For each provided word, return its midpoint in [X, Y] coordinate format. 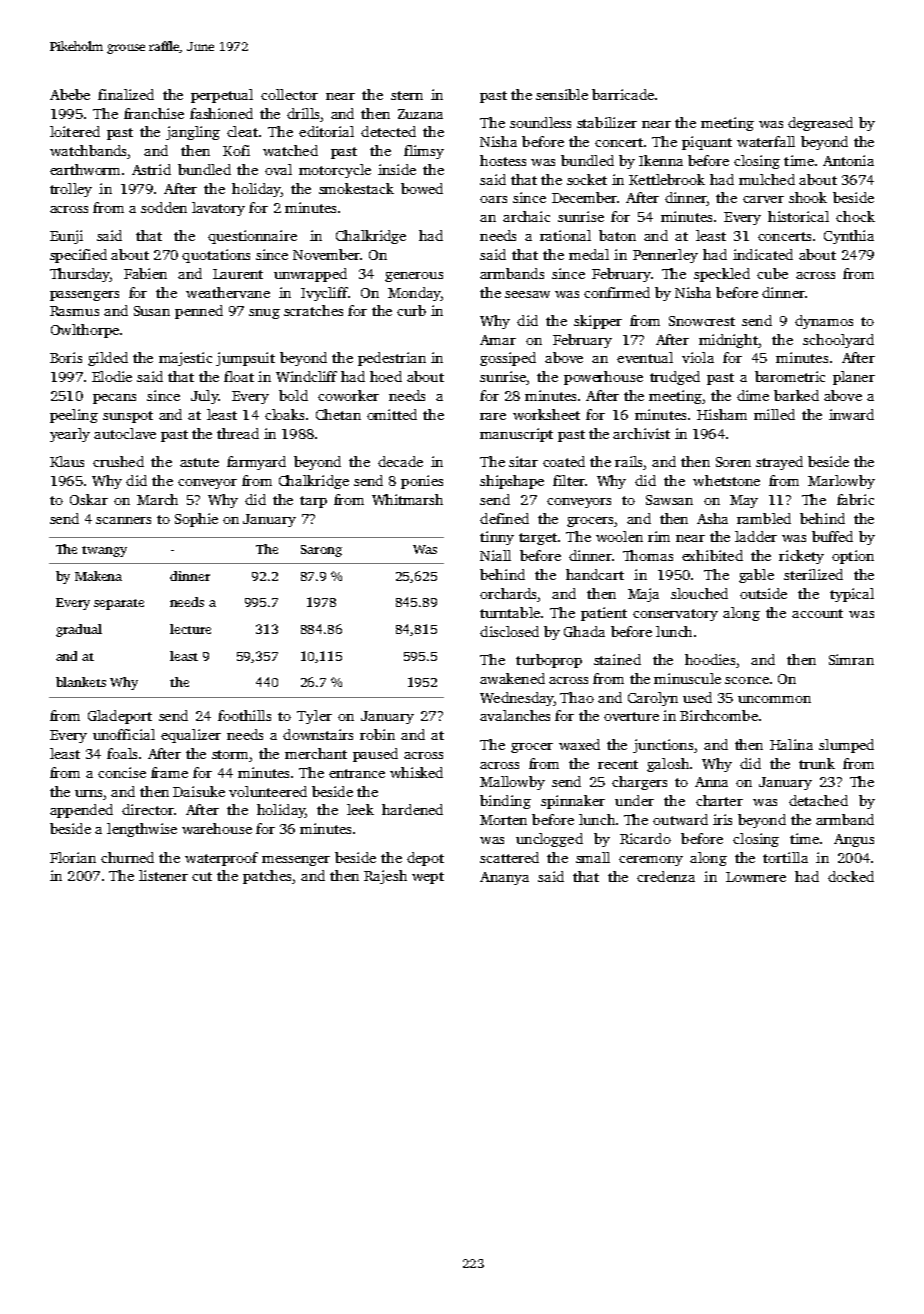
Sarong [321, 551]
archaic [526, 216]
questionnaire [252, 237]
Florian [73, 857]
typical [852, 595]
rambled [764, 518]
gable [756, 576]
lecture [190, 629]
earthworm [85, 169]
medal [589, 254]
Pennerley [665, 256]
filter [569, 480]
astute [199, 462]
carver [763, 199]
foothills [244, 715]
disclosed [509, 631]
